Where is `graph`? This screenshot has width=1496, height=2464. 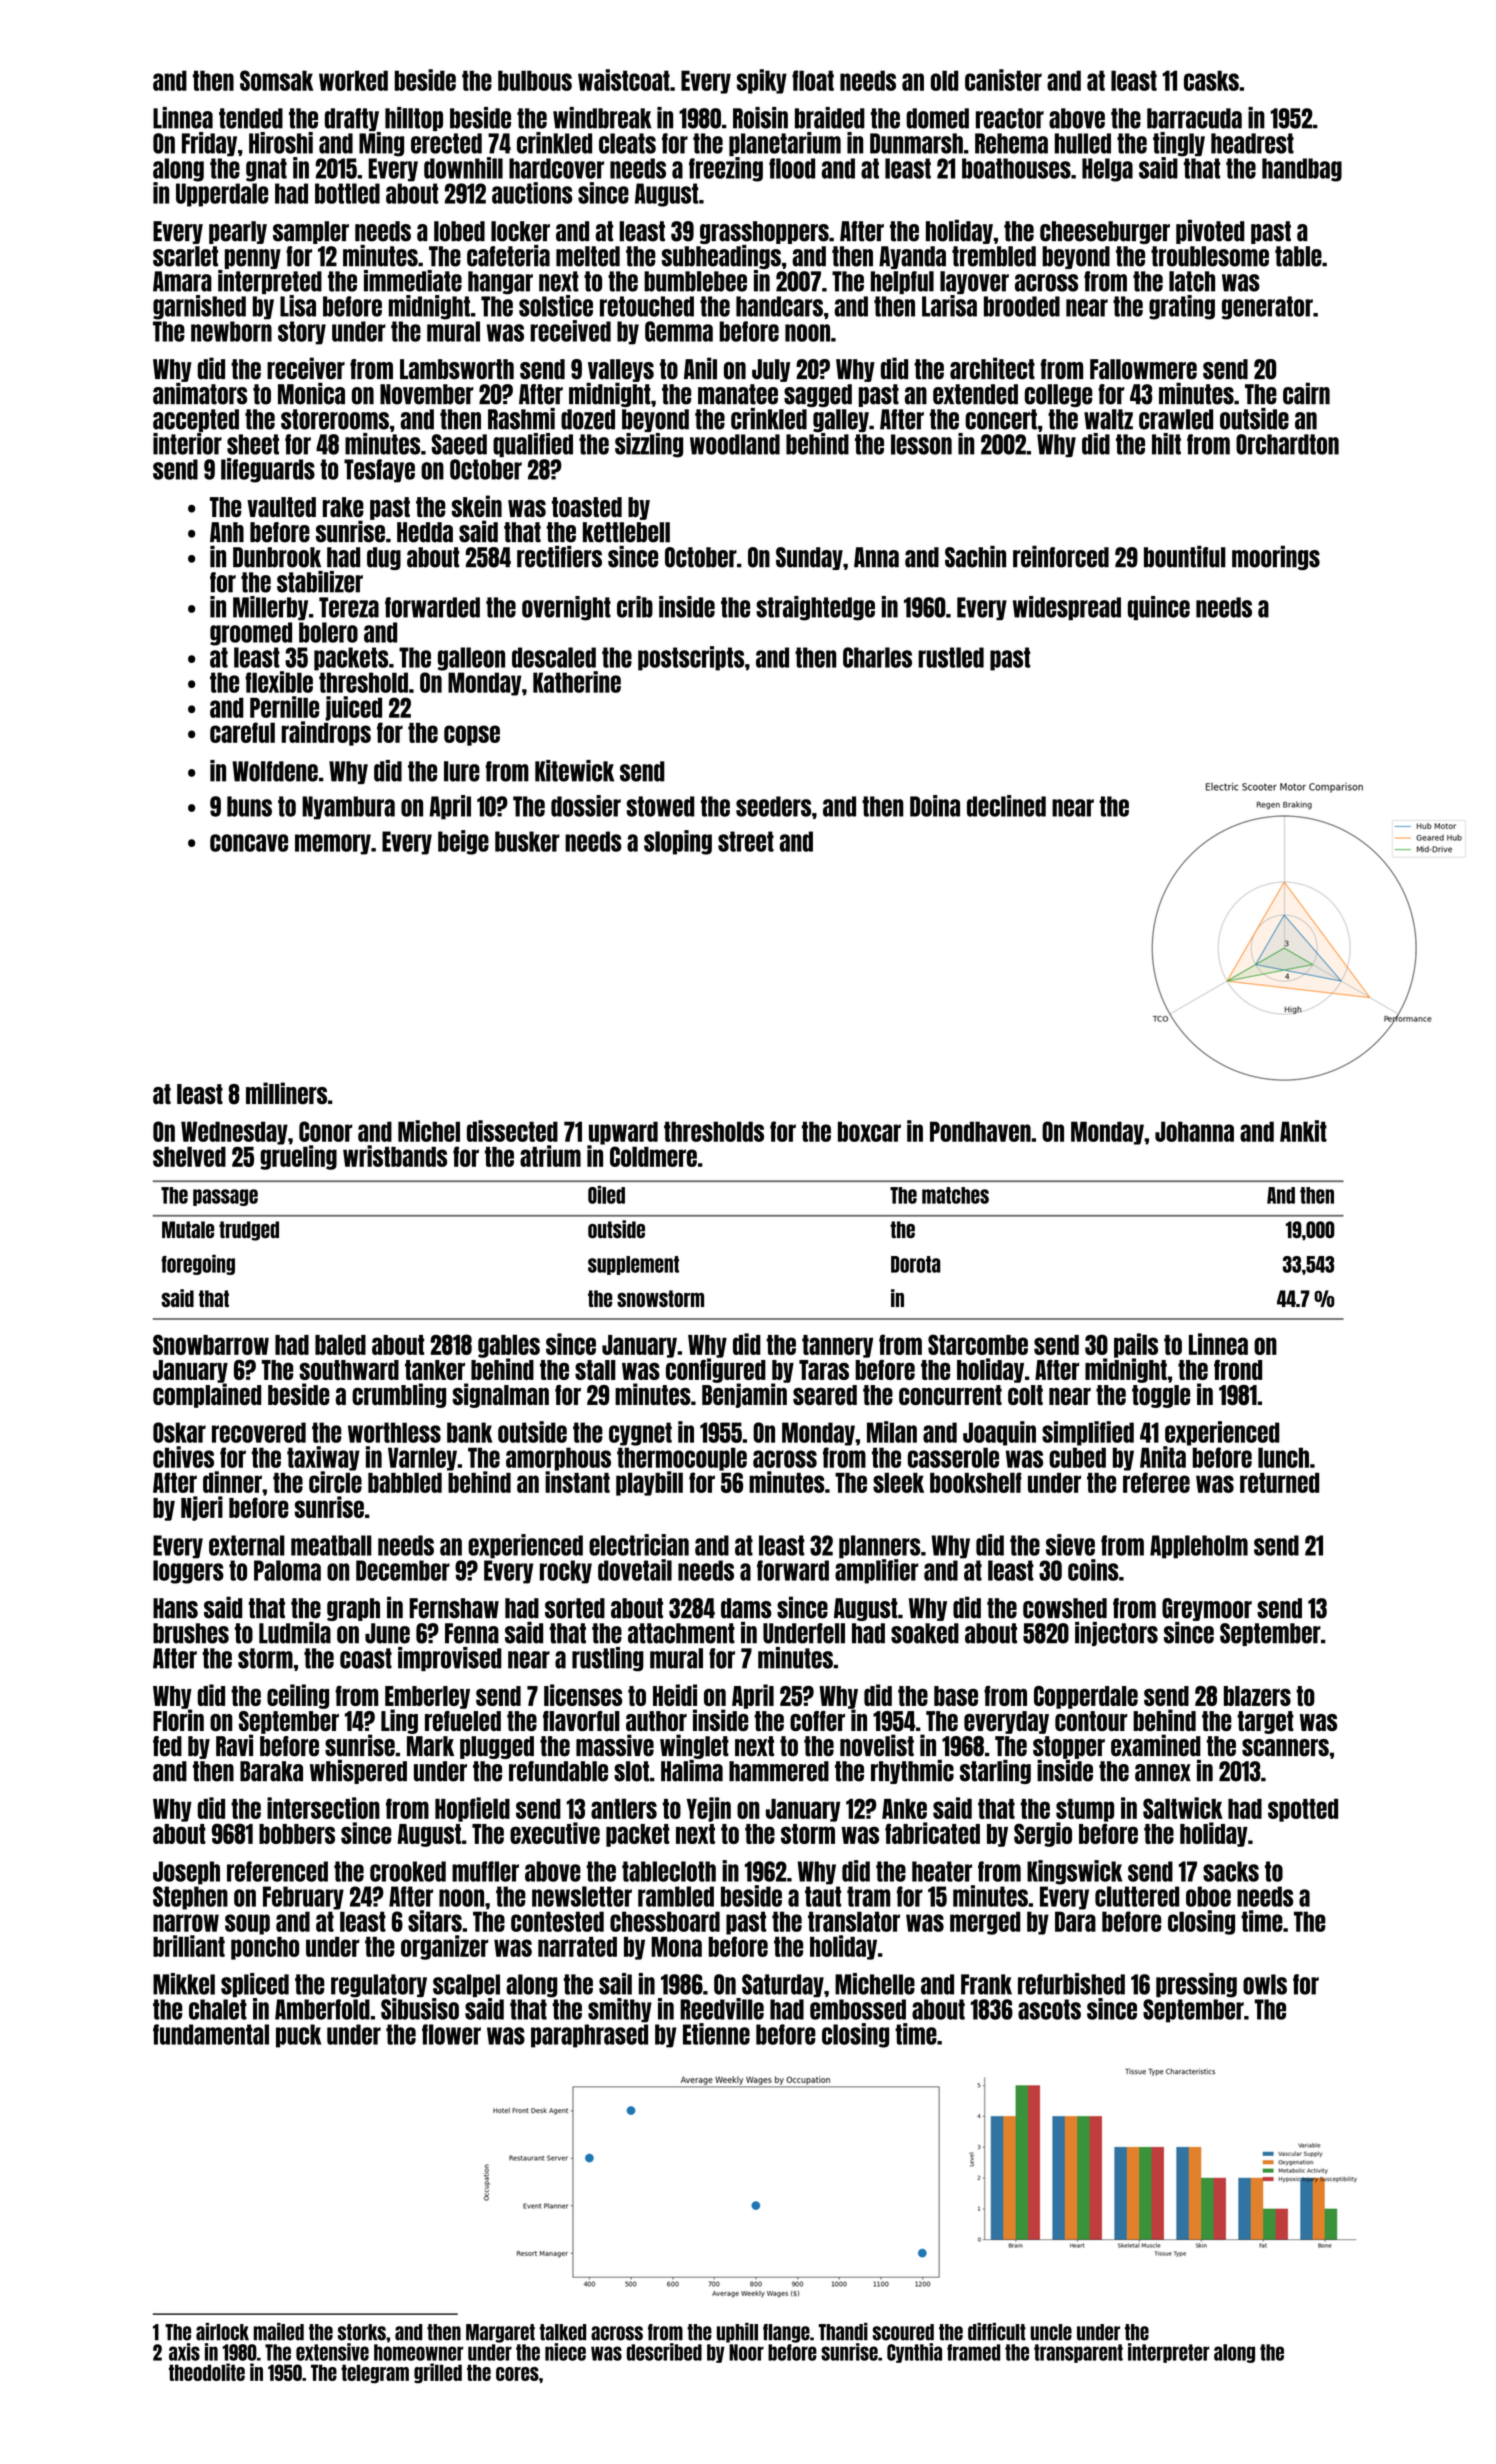 graph is located at coordinates (353, 1609).
